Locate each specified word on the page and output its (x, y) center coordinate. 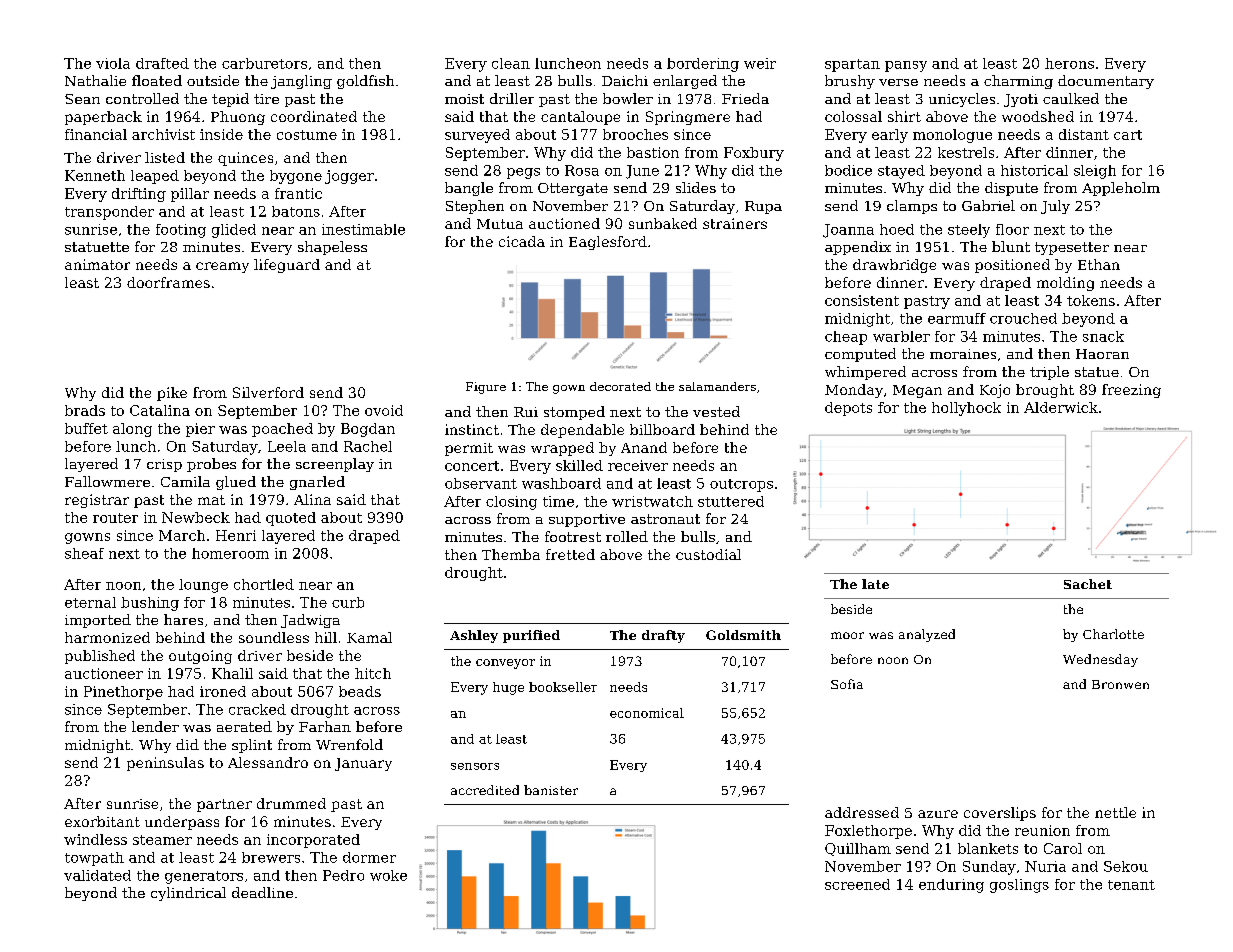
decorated (620, 386)
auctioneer (104, 673)
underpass (182, 823)
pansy (906, 66)
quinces (245, 159)
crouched (1023, 318)
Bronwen (1120, 684)
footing (181, 231)
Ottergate (573, 189)
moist (464, 99)
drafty (663, 636)
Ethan (1099, 264)
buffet (86, 428)
